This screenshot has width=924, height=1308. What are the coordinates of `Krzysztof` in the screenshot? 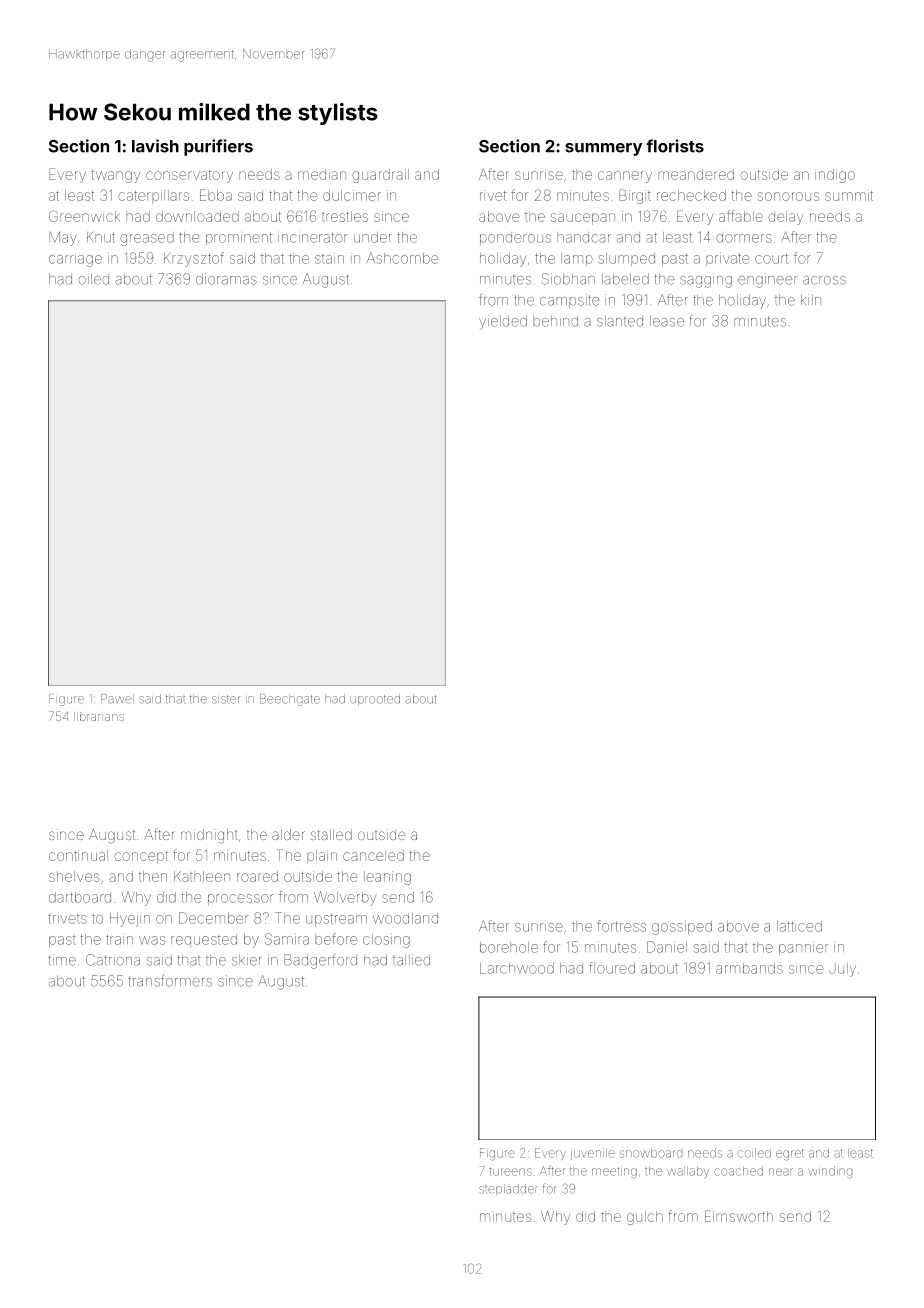 It's located at (194, 259).
